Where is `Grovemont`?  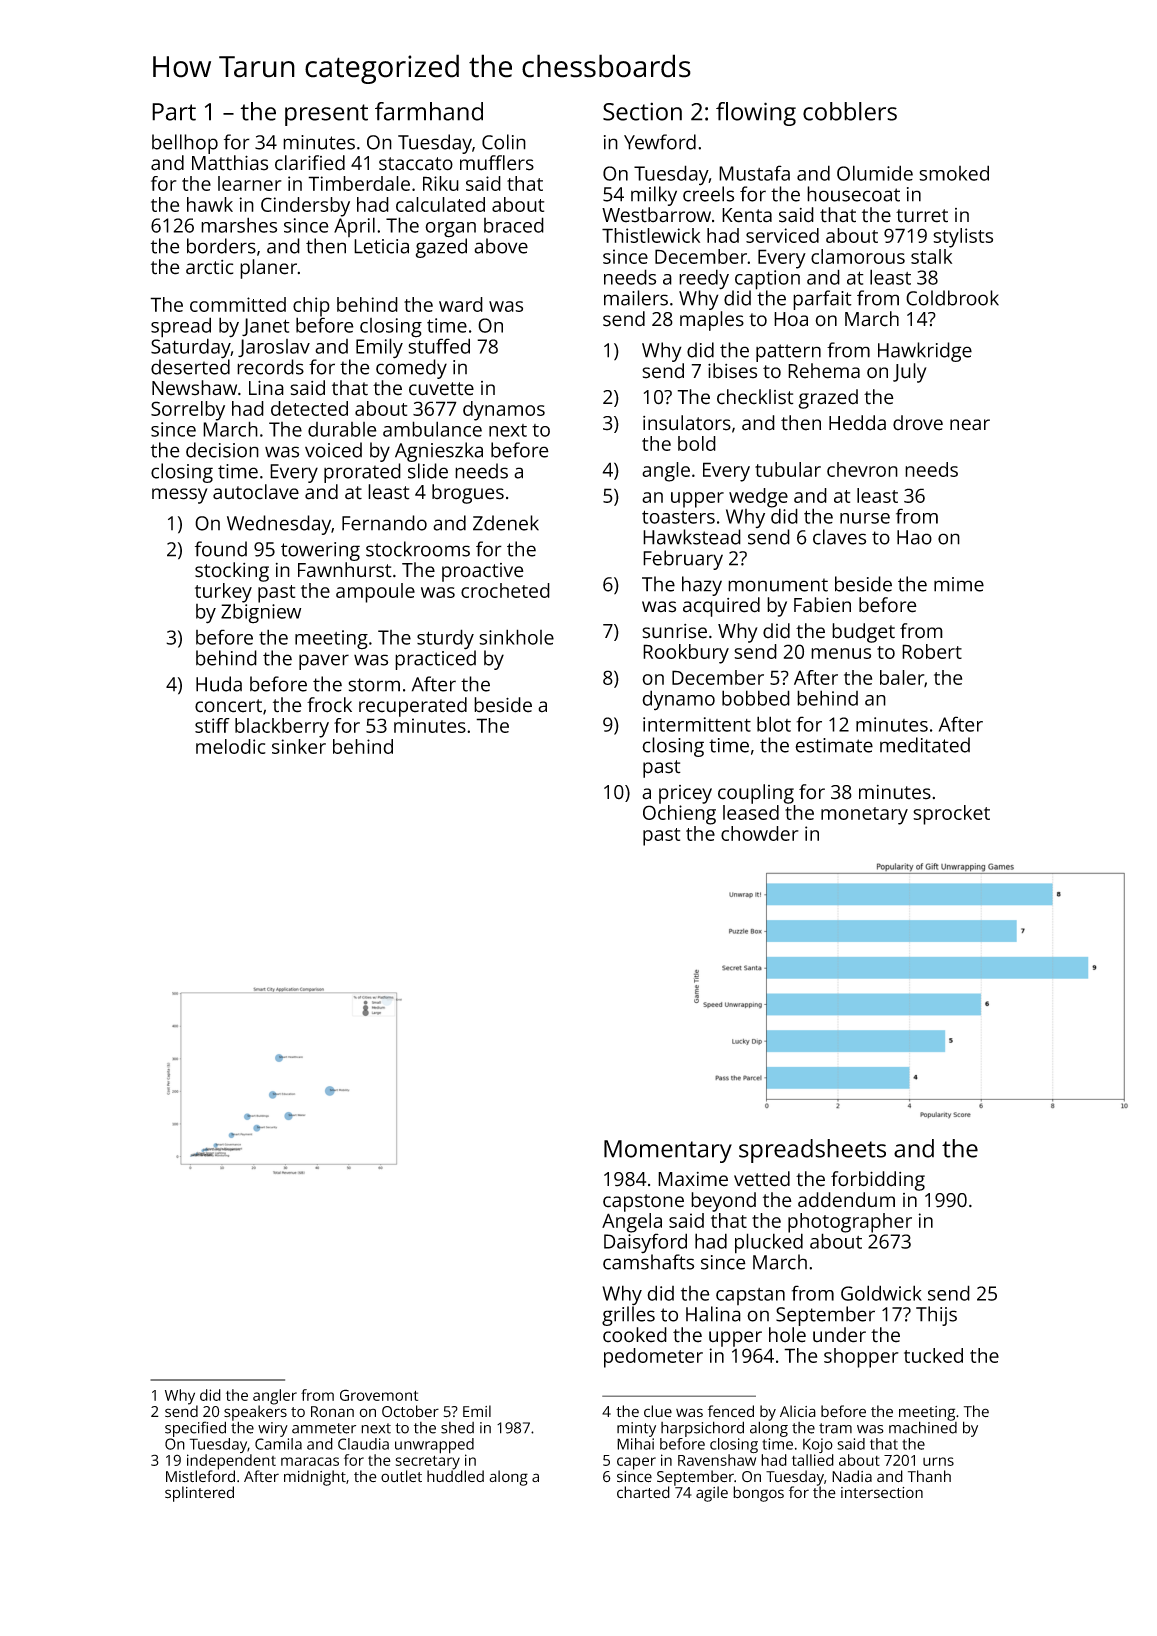 Grovemont is located at coordinates (379, 1395).
